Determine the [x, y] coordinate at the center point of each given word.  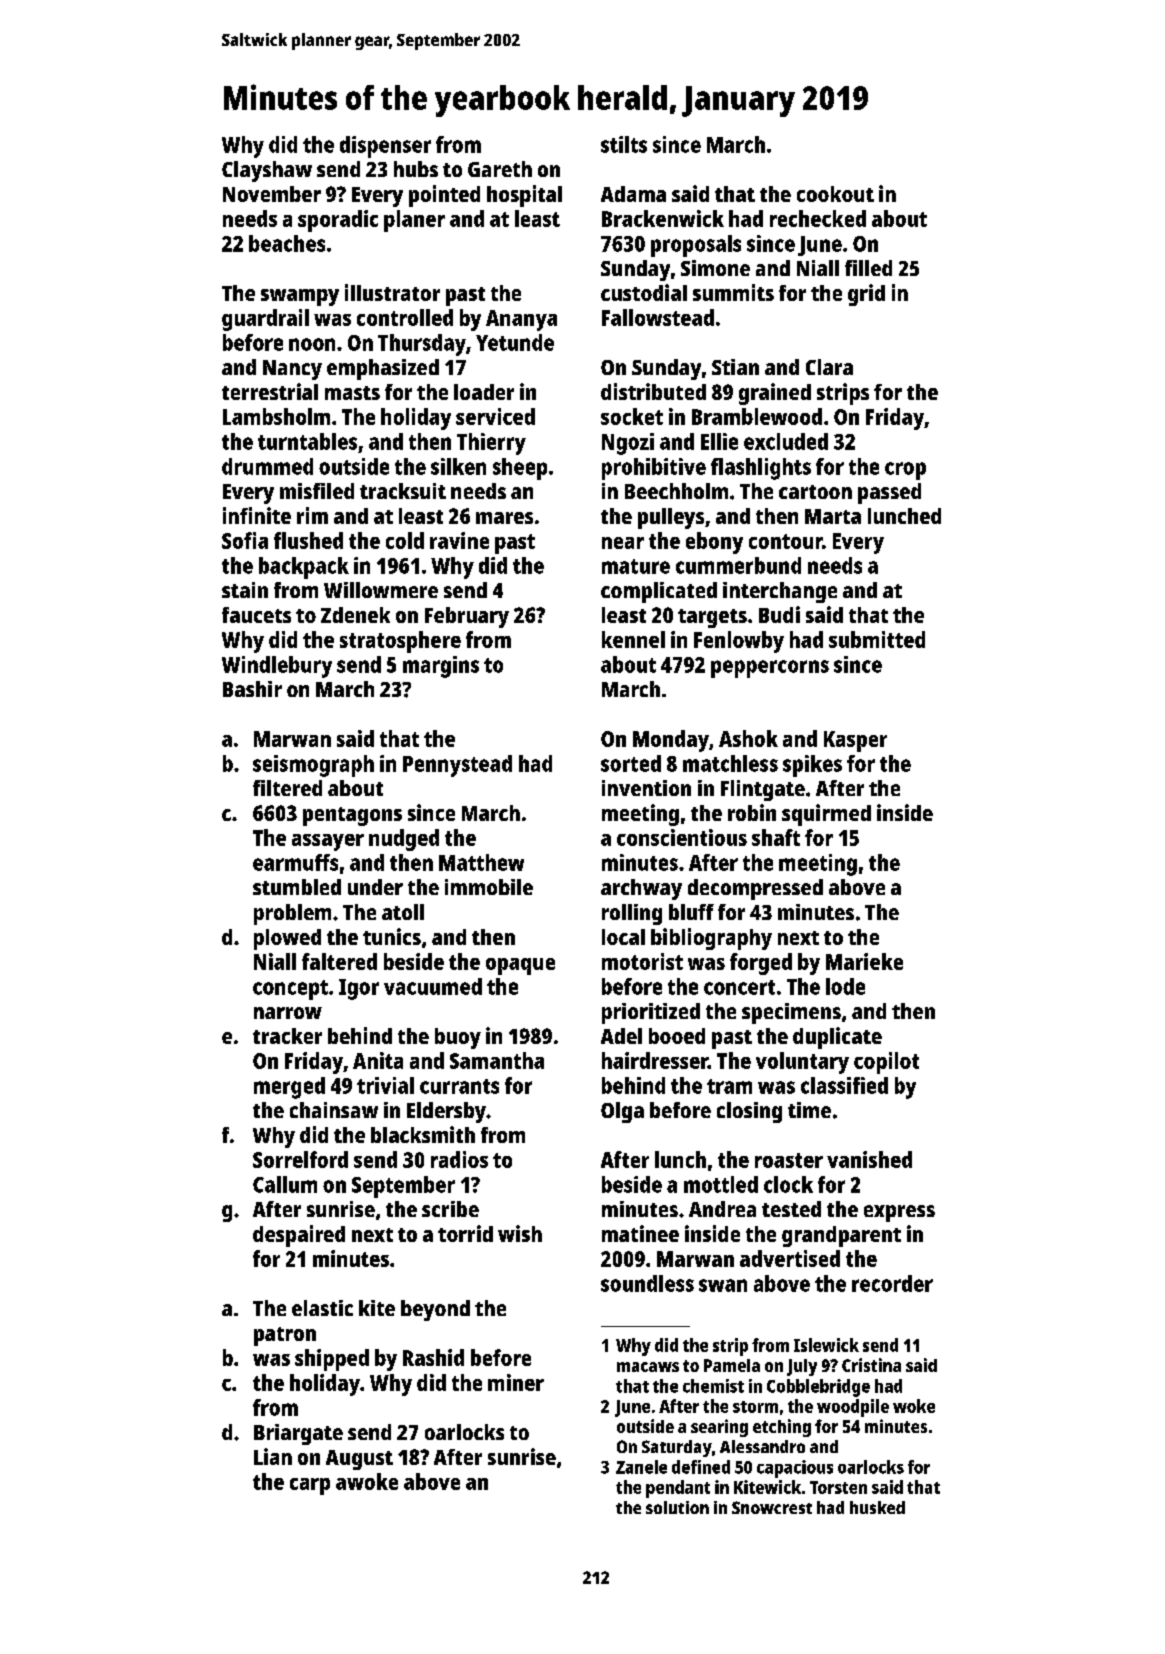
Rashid [433, 1357]
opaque [520, 966]
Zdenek [355, 615]
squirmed [826, 815]
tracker [287, 1036]
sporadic [338, 221]
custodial [644, 292]
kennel [633, 639]
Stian [735, 367]
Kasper [855, 741]
